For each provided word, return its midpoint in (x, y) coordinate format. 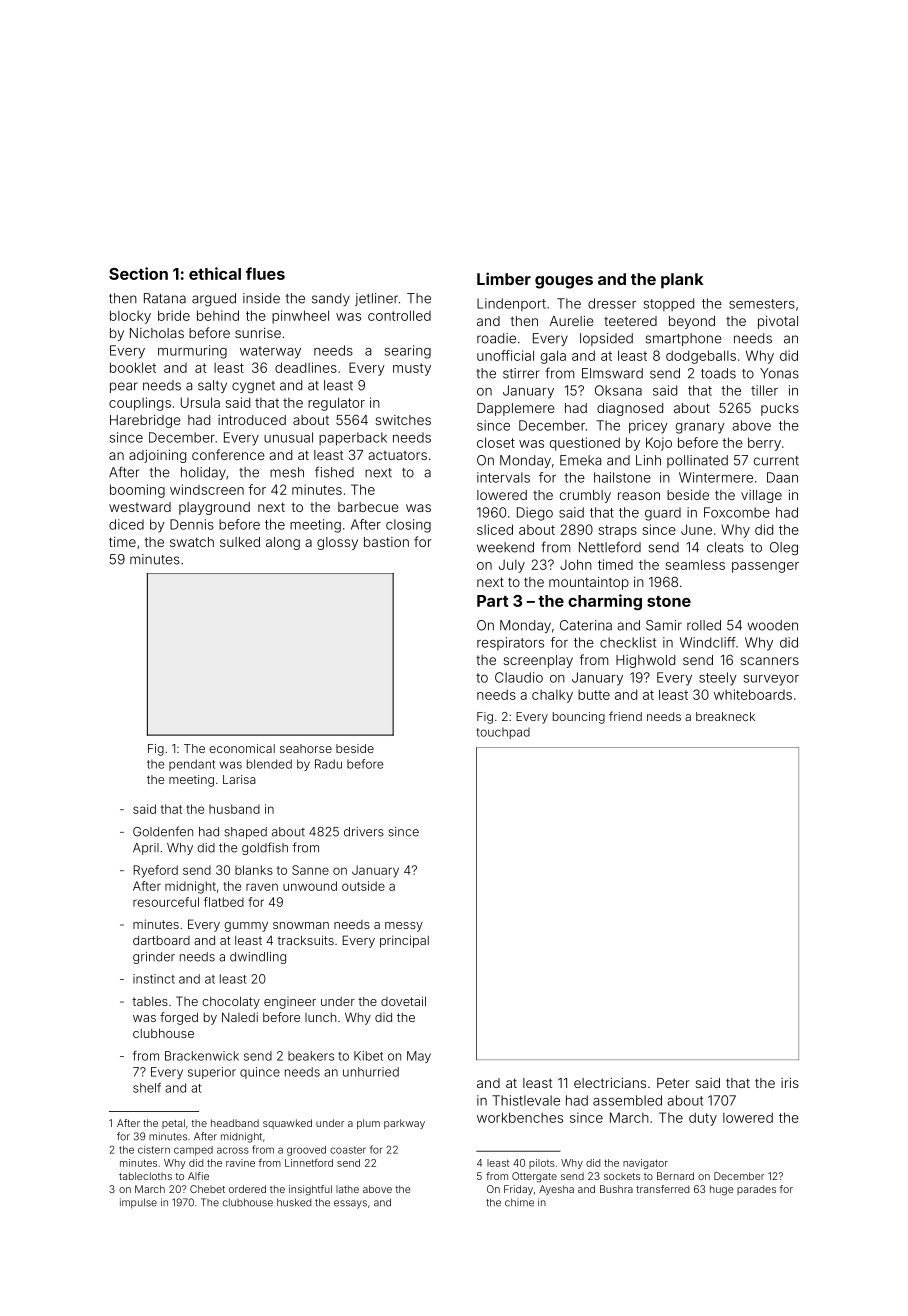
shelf (147, 1088)
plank (682, 281)
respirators (510, 643)
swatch (192, 542)
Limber (504, 278)
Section (138, 273)
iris (790, 1083)
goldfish (265, 848)
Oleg (784, 548)
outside (363, 886)
